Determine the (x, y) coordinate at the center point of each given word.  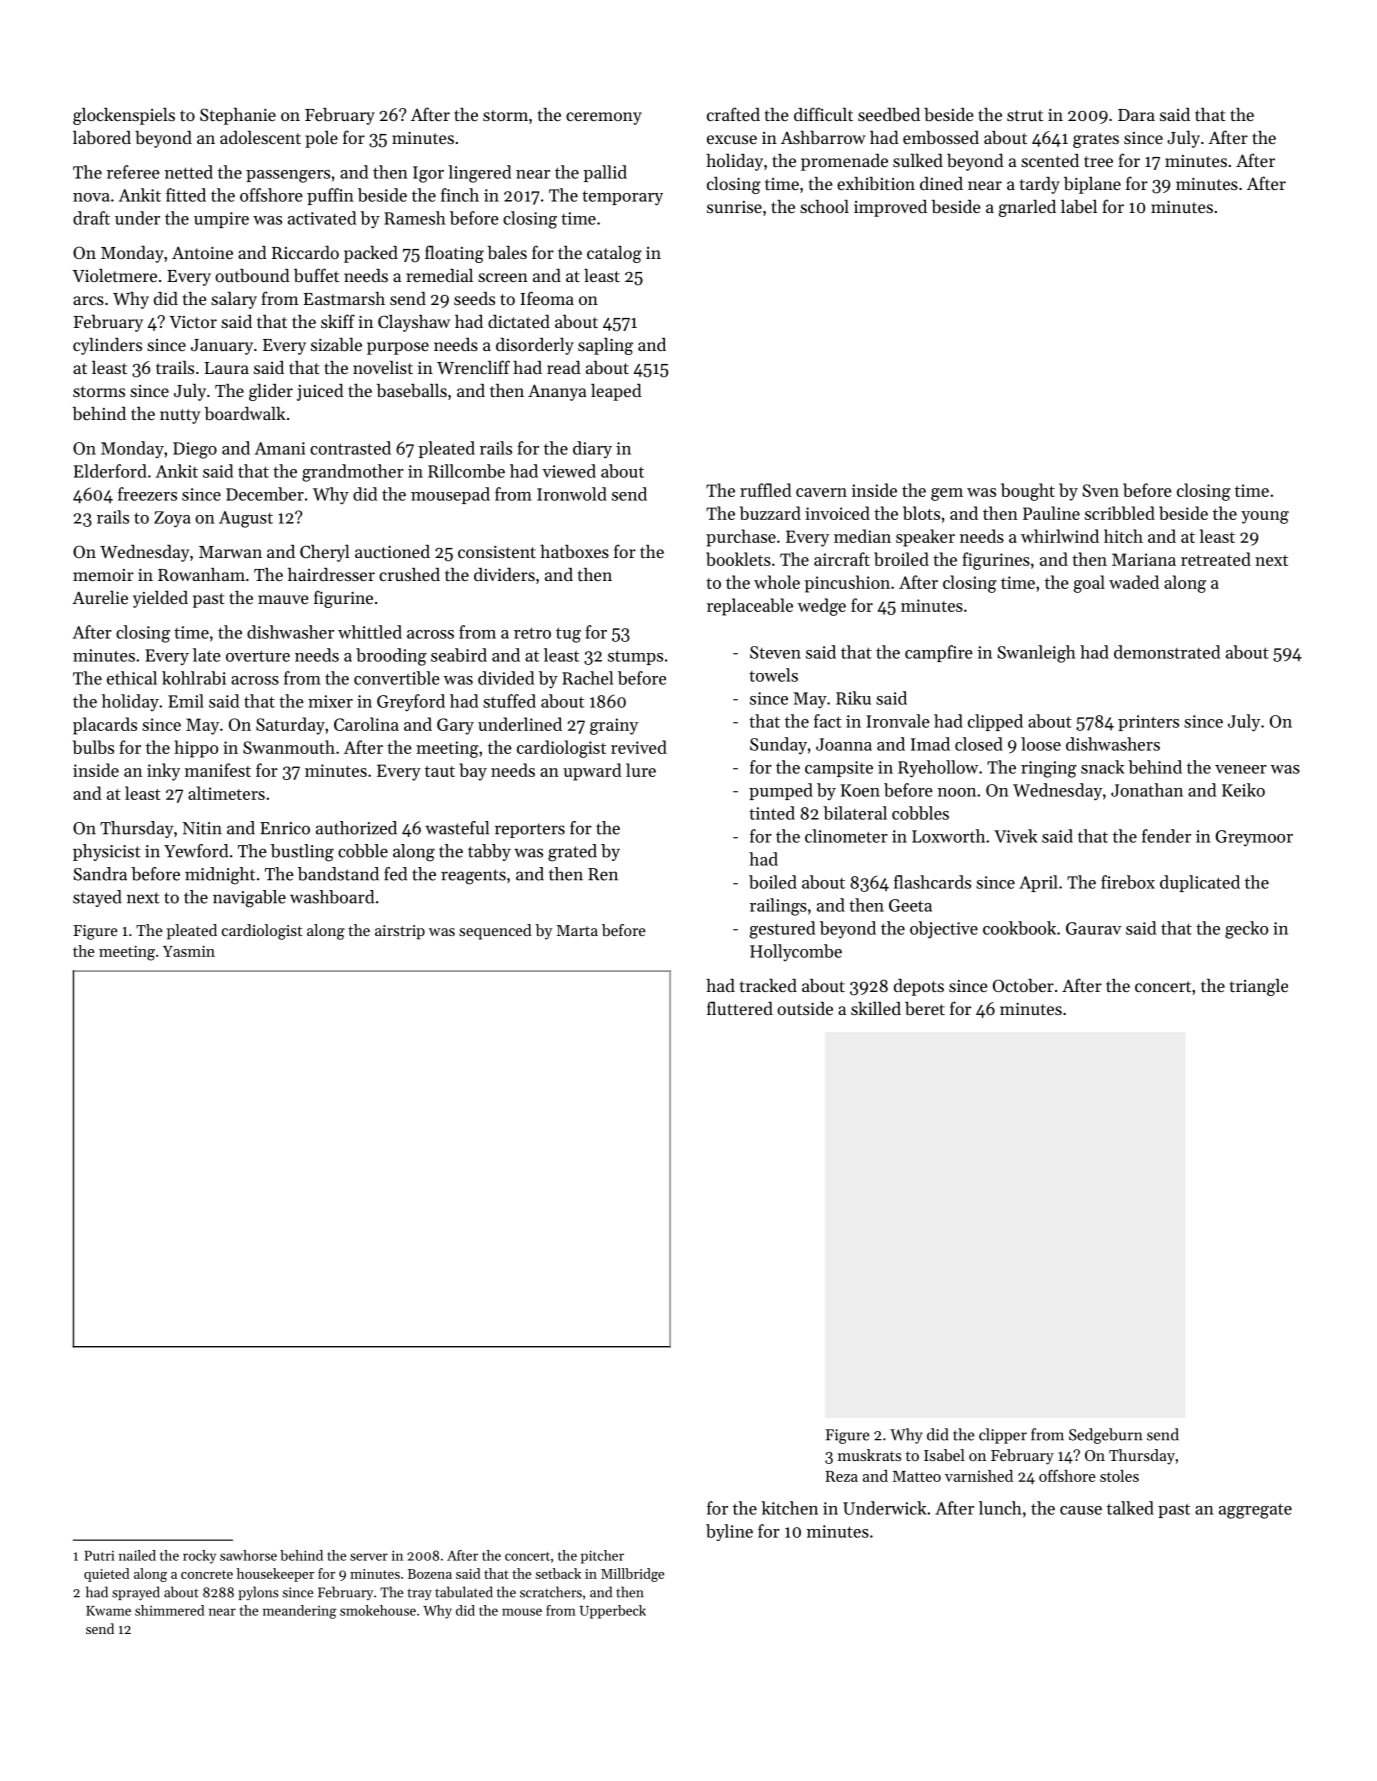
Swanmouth (289, 747)
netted (189, 172)
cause (1081, 1510)
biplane (1092, 185)
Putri (99, 1556)
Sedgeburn (1105, 1436)
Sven (1100, 490)
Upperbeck (613, 1612)
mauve (283, 599)
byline (729, 1532)
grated (572, 853)
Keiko (1243, 790)
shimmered (169, 1610)
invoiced (837, 513)
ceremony (604, 118)
